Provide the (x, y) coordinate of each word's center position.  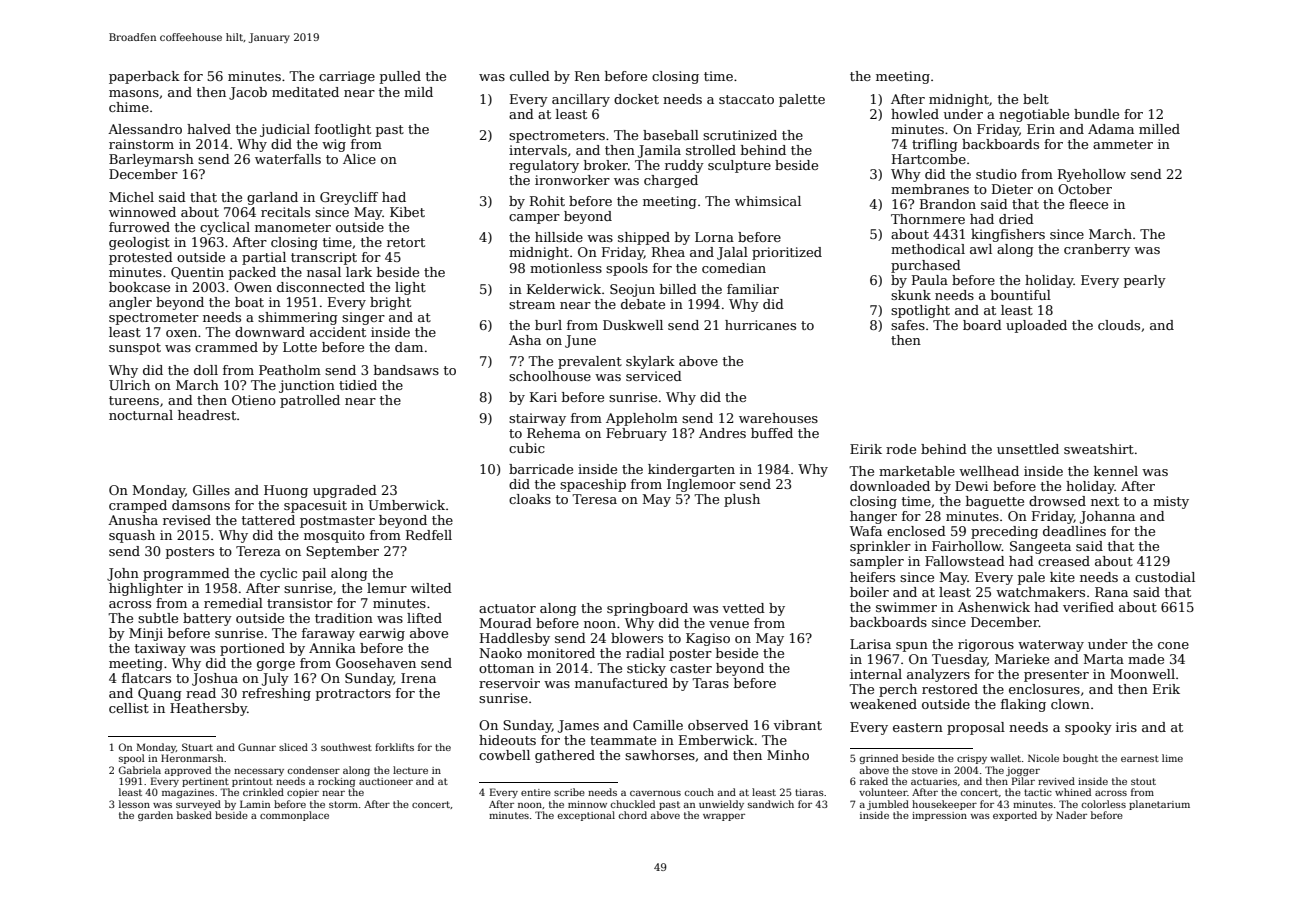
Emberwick (716, 740)
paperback (144, 77)
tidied (358, 385)
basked (194, 815)
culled (530, 76)
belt (1036, 99)
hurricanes (760, 325)
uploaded (1036, 326)
